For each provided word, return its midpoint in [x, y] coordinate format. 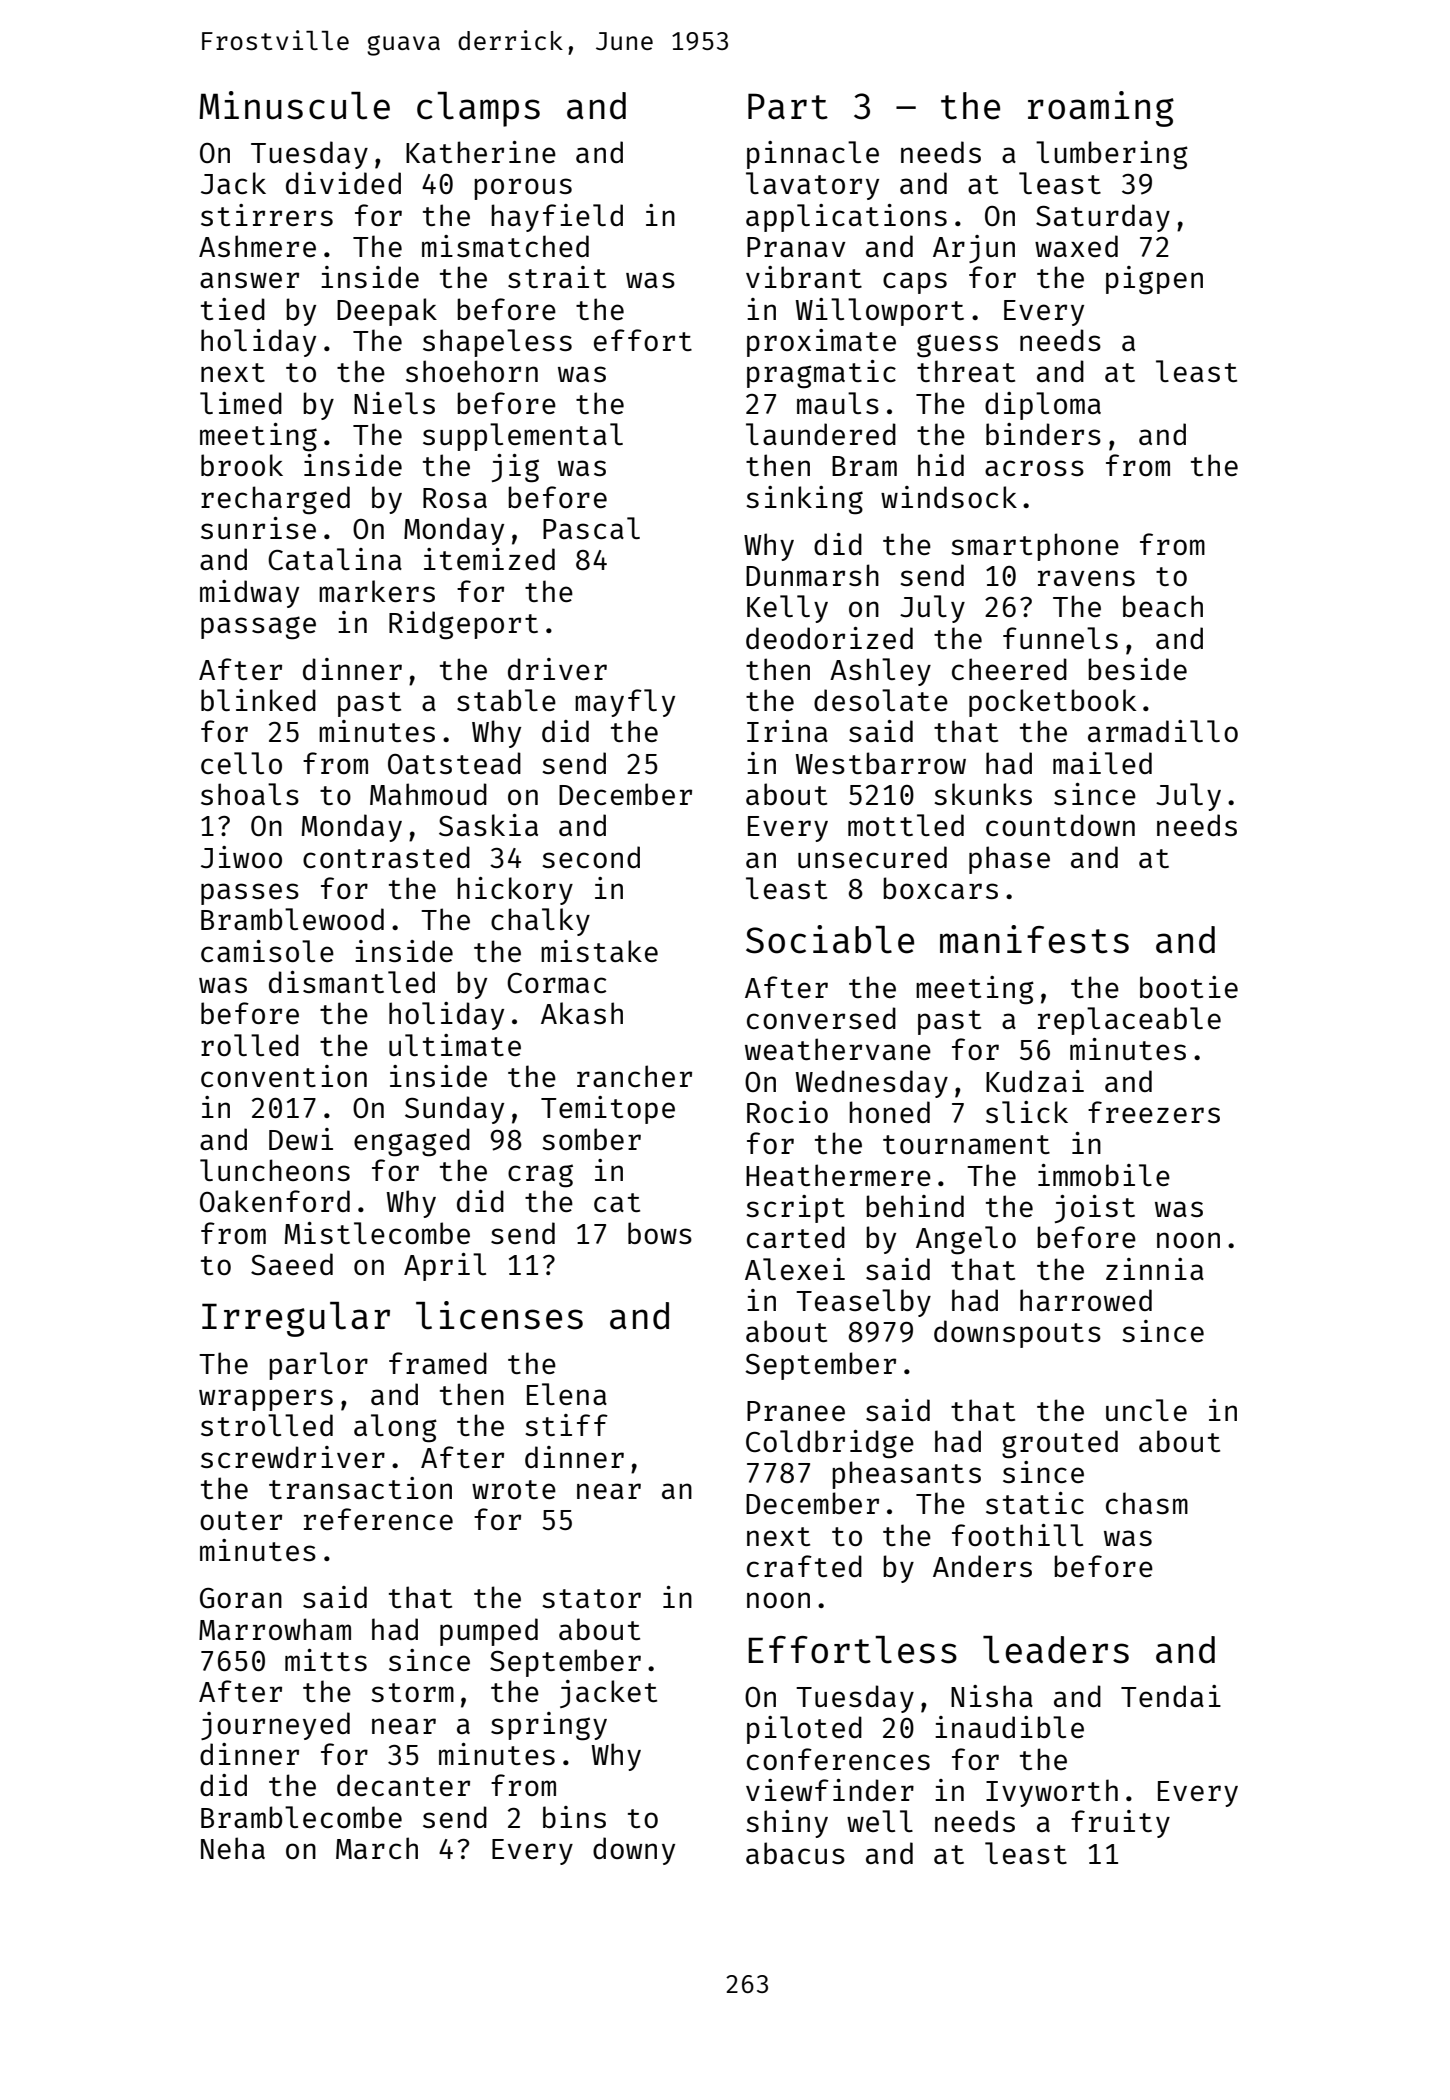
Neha [233, 1848]
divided [343, 183]
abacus [795, 1853]
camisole [267, 951]
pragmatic [821, 374]
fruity [1120, 1824]
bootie [1189, 987]
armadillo [1163, 731]
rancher [634, 1076]
